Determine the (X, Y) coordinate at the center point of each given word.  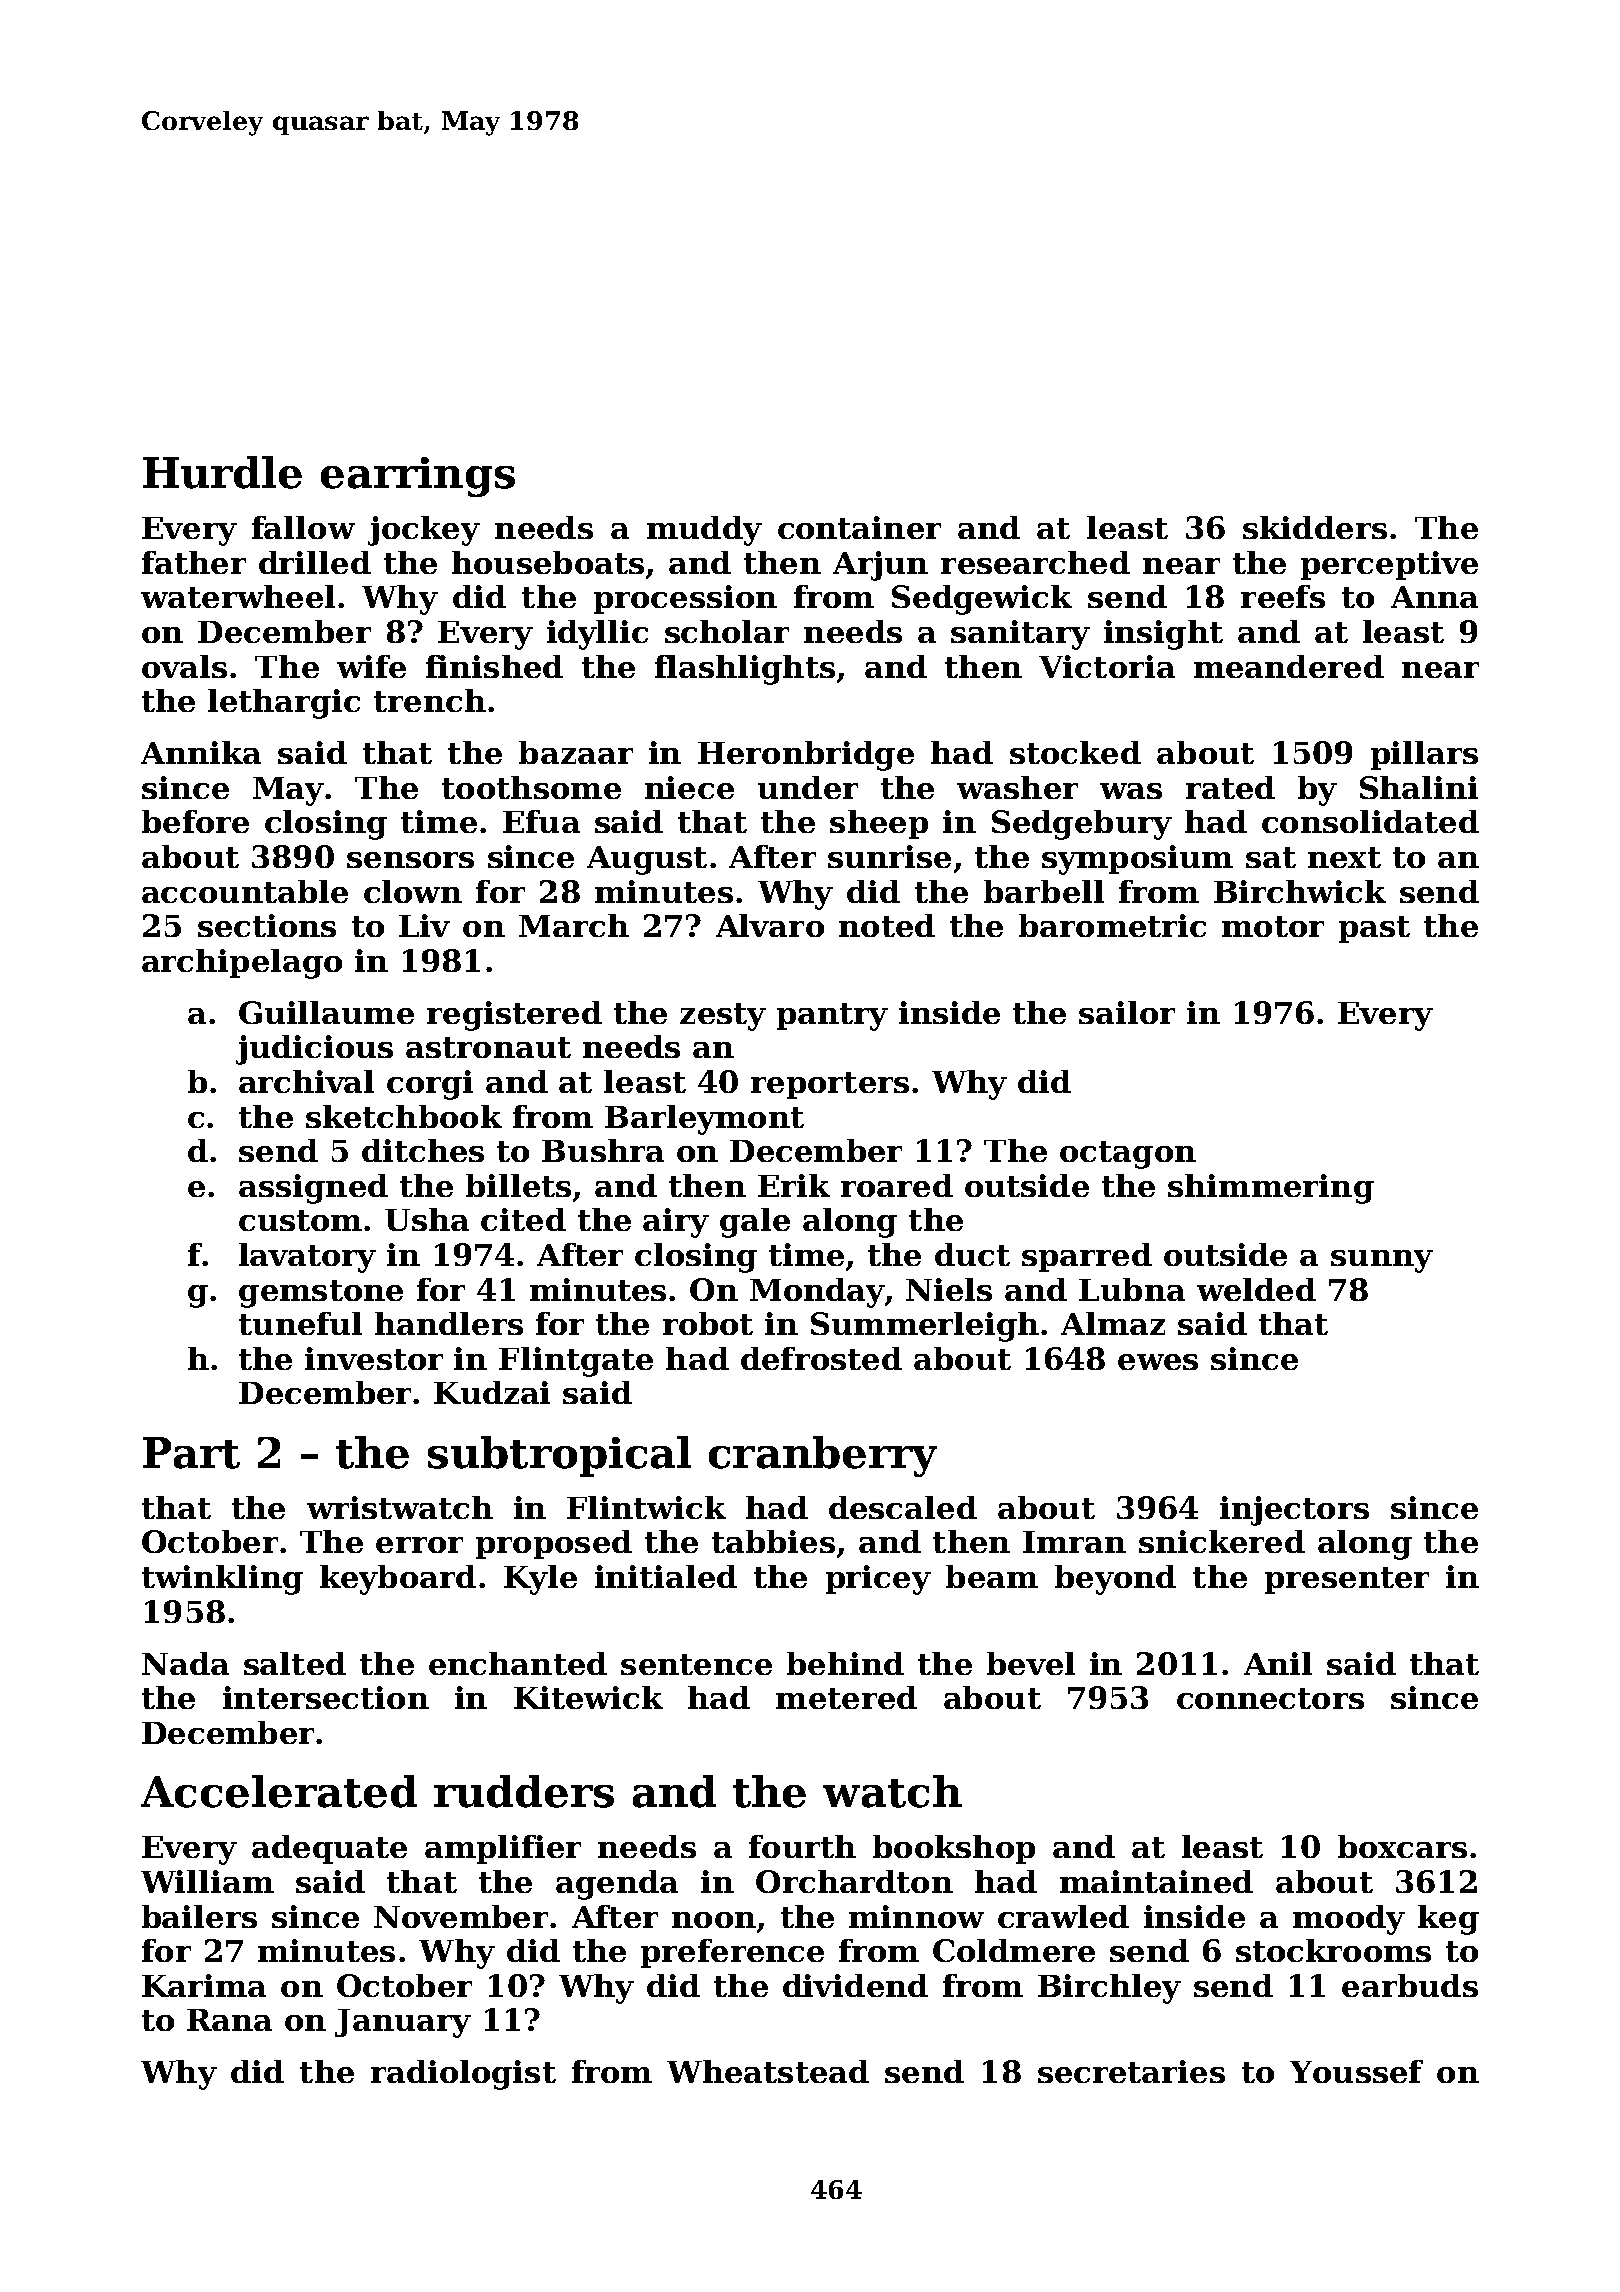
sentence (696, 1664)
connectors (1270, 1698)
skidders (1315, 527)
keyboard (398, 1580)
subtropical (559, 1456)
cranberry (823, 1456)
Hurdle (222, 472)
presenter (1347, 1580)
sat (1271, 857)
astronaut (488, 1047)
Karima (204, 1985)
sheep (879, 824)
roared (897, 1185)
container (859, 527)
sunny (1382, 1261)
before (195, 821)
